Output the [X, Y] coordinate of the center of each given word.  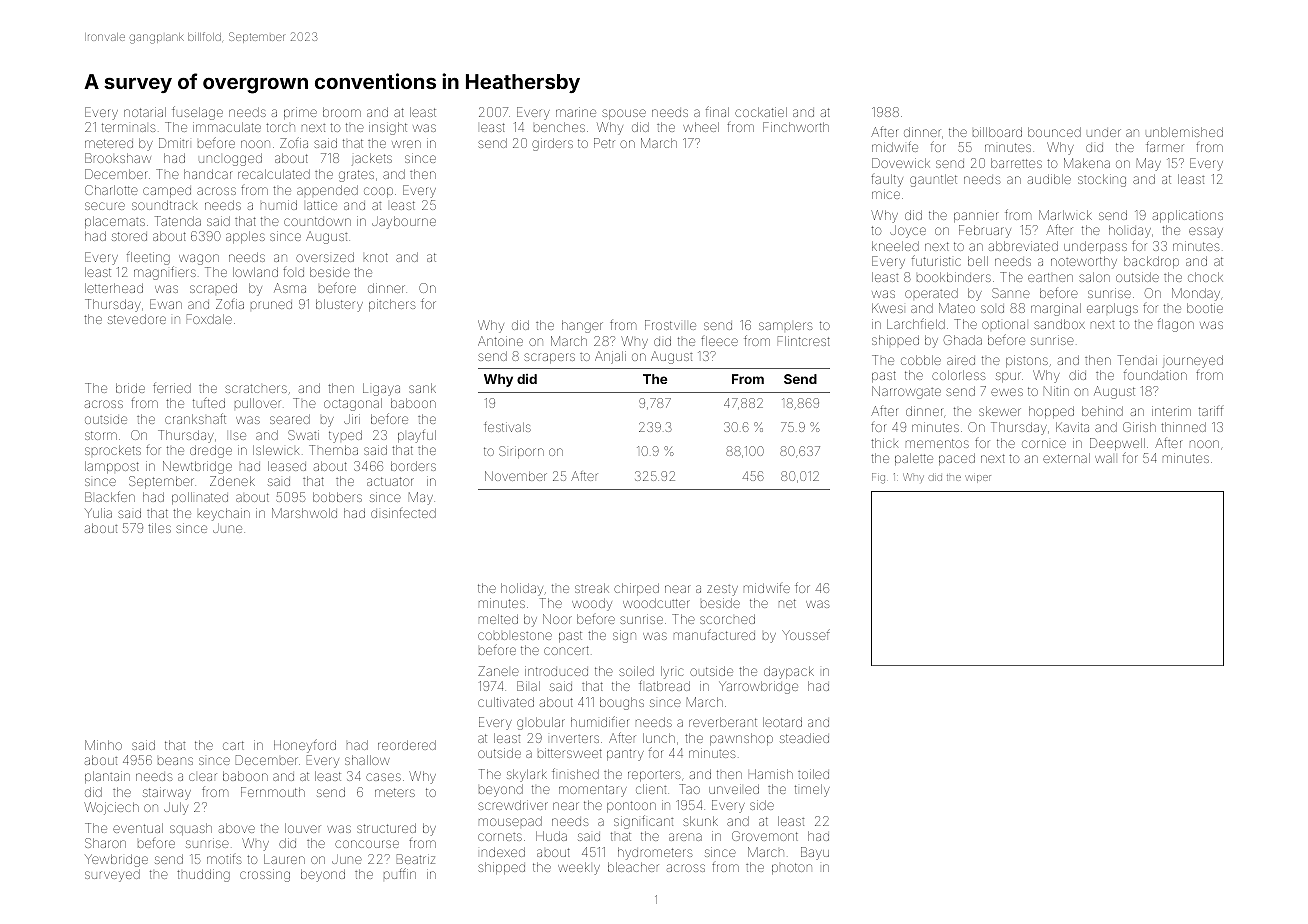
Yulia [98, 513]
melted [498, 619]
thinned [1183, 427]
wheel [701, 127]
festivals [507, 427]
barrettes [1016, 163]
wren [406, 144]
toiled [813, 774]
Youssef [806, 634]
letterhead [114, 288]
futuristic [936, 260]
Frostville [670, 325]
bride [130, 388]
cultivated [506, 702]
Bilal [528, 686]
